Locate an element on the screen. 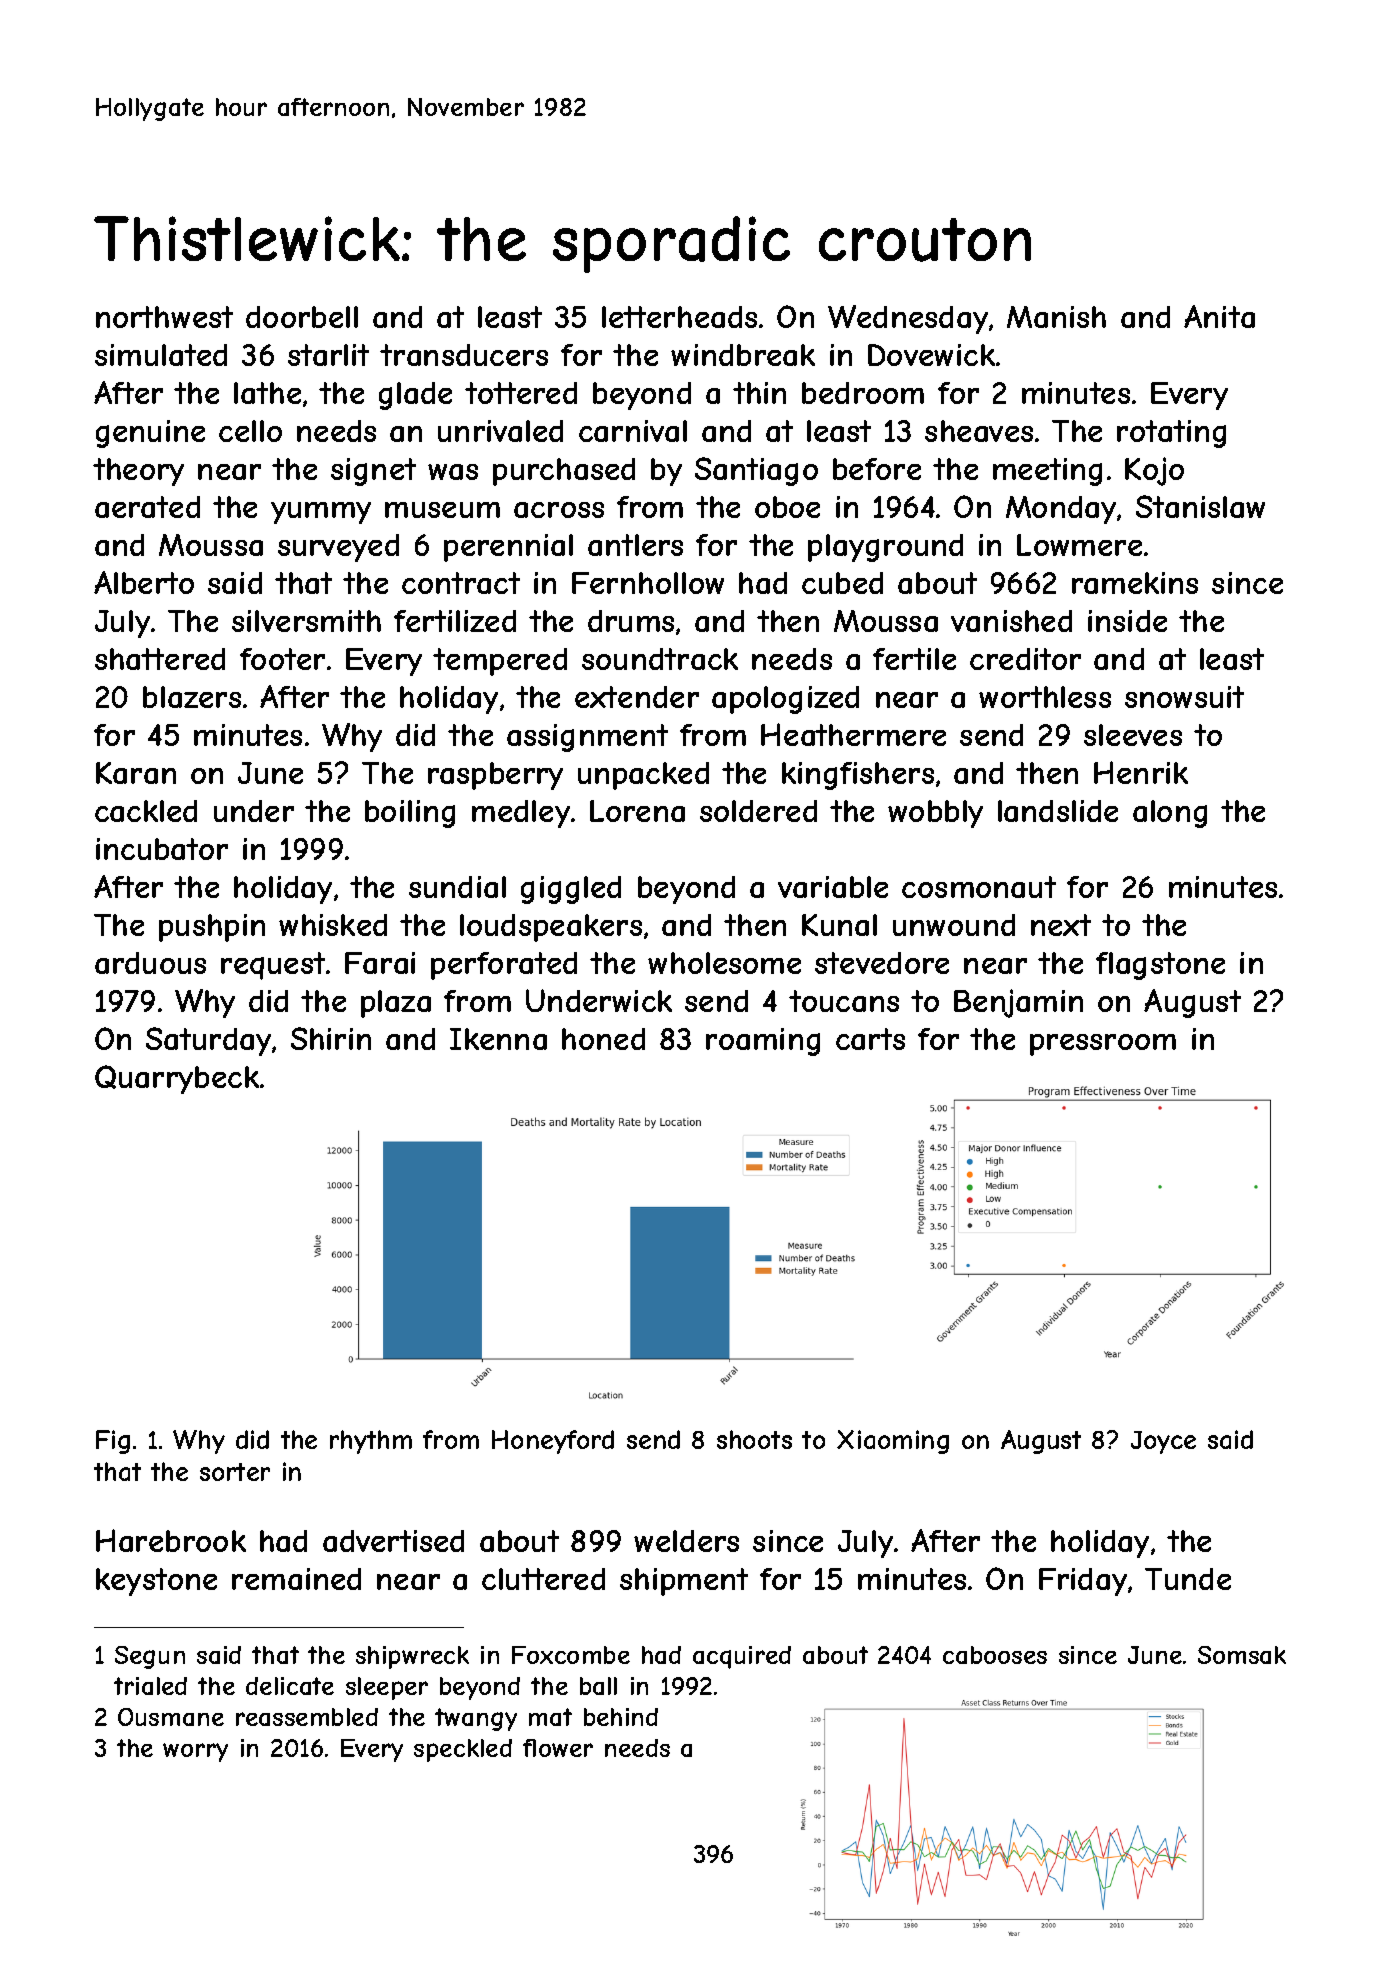 This screenshot has width=1386, height=1969. sorter is located at coordinates (235, 1472).
